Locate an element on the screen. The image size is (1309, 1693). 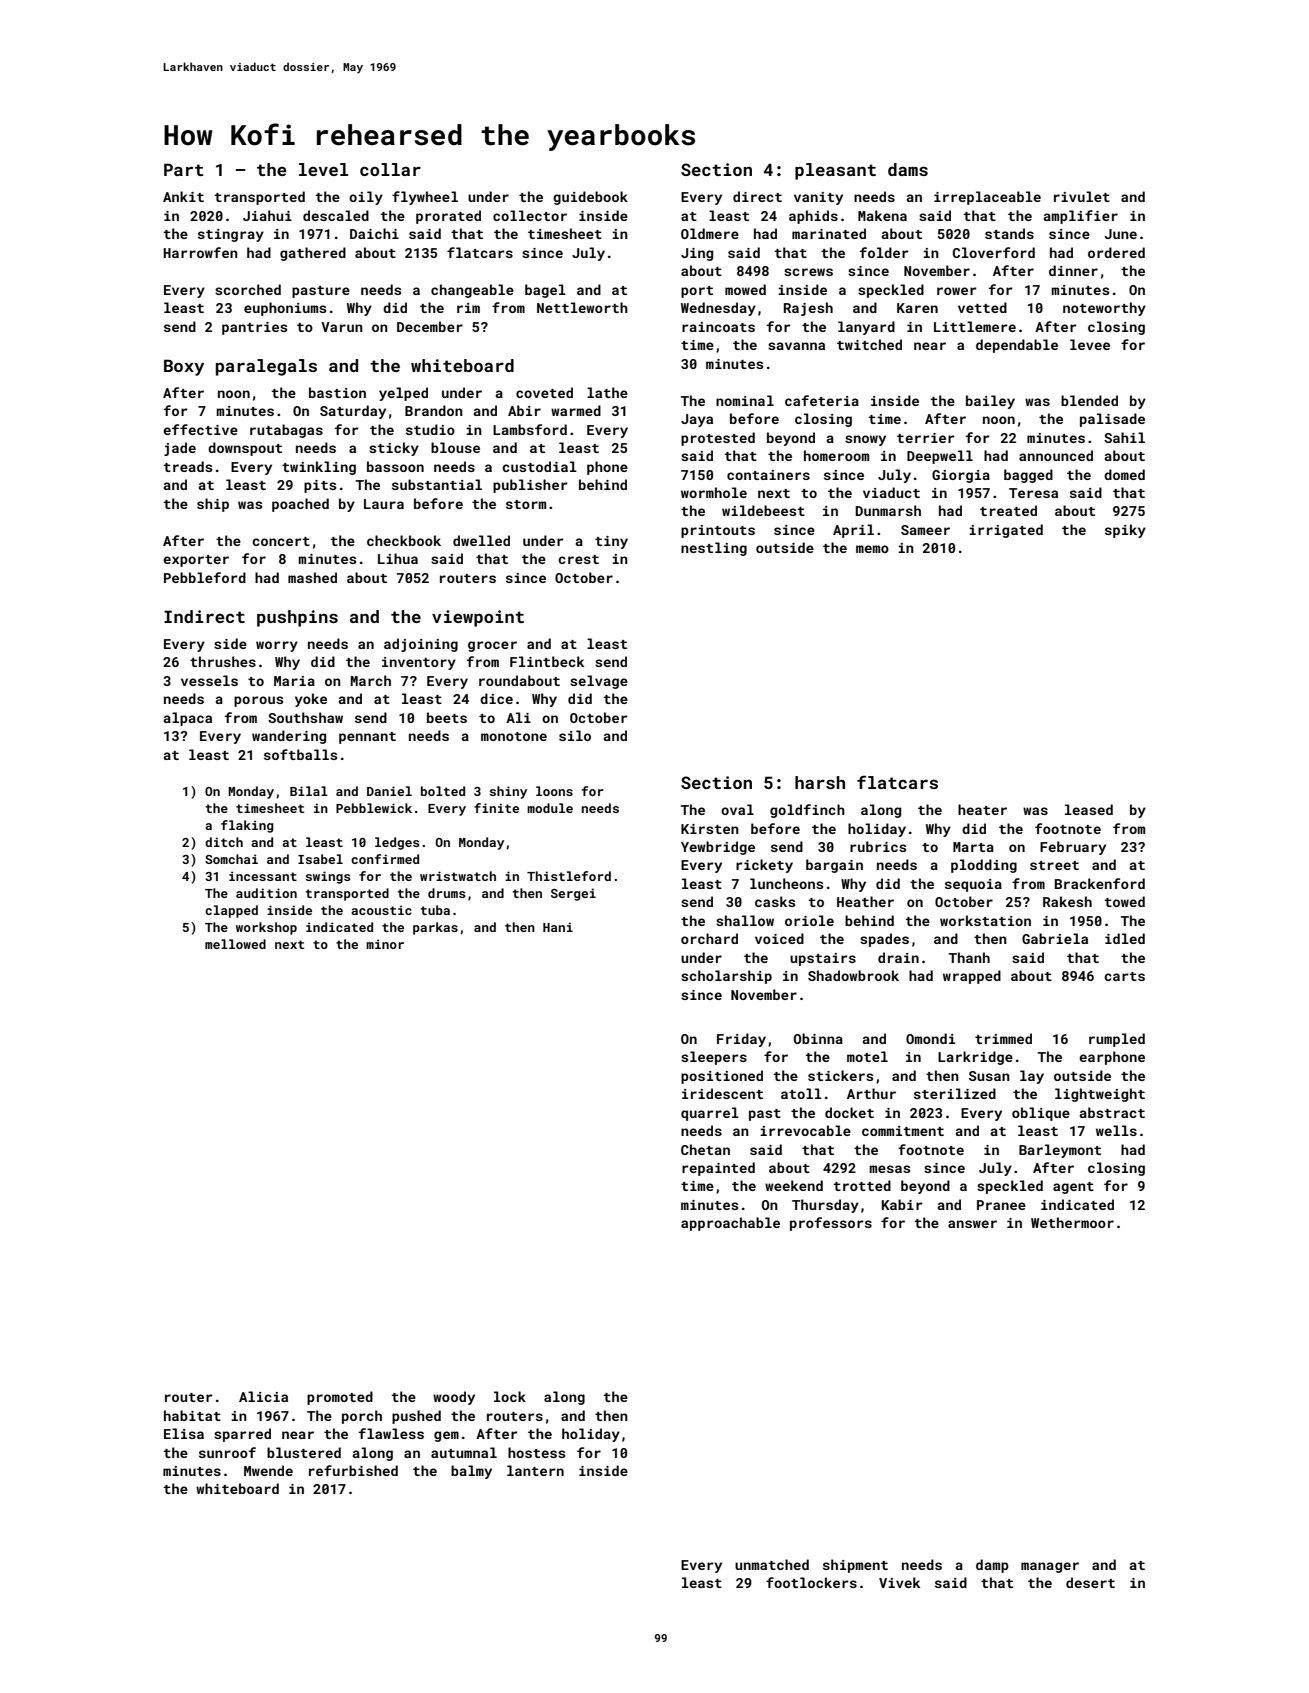
wells is located at coordinates (1116, 1130).
